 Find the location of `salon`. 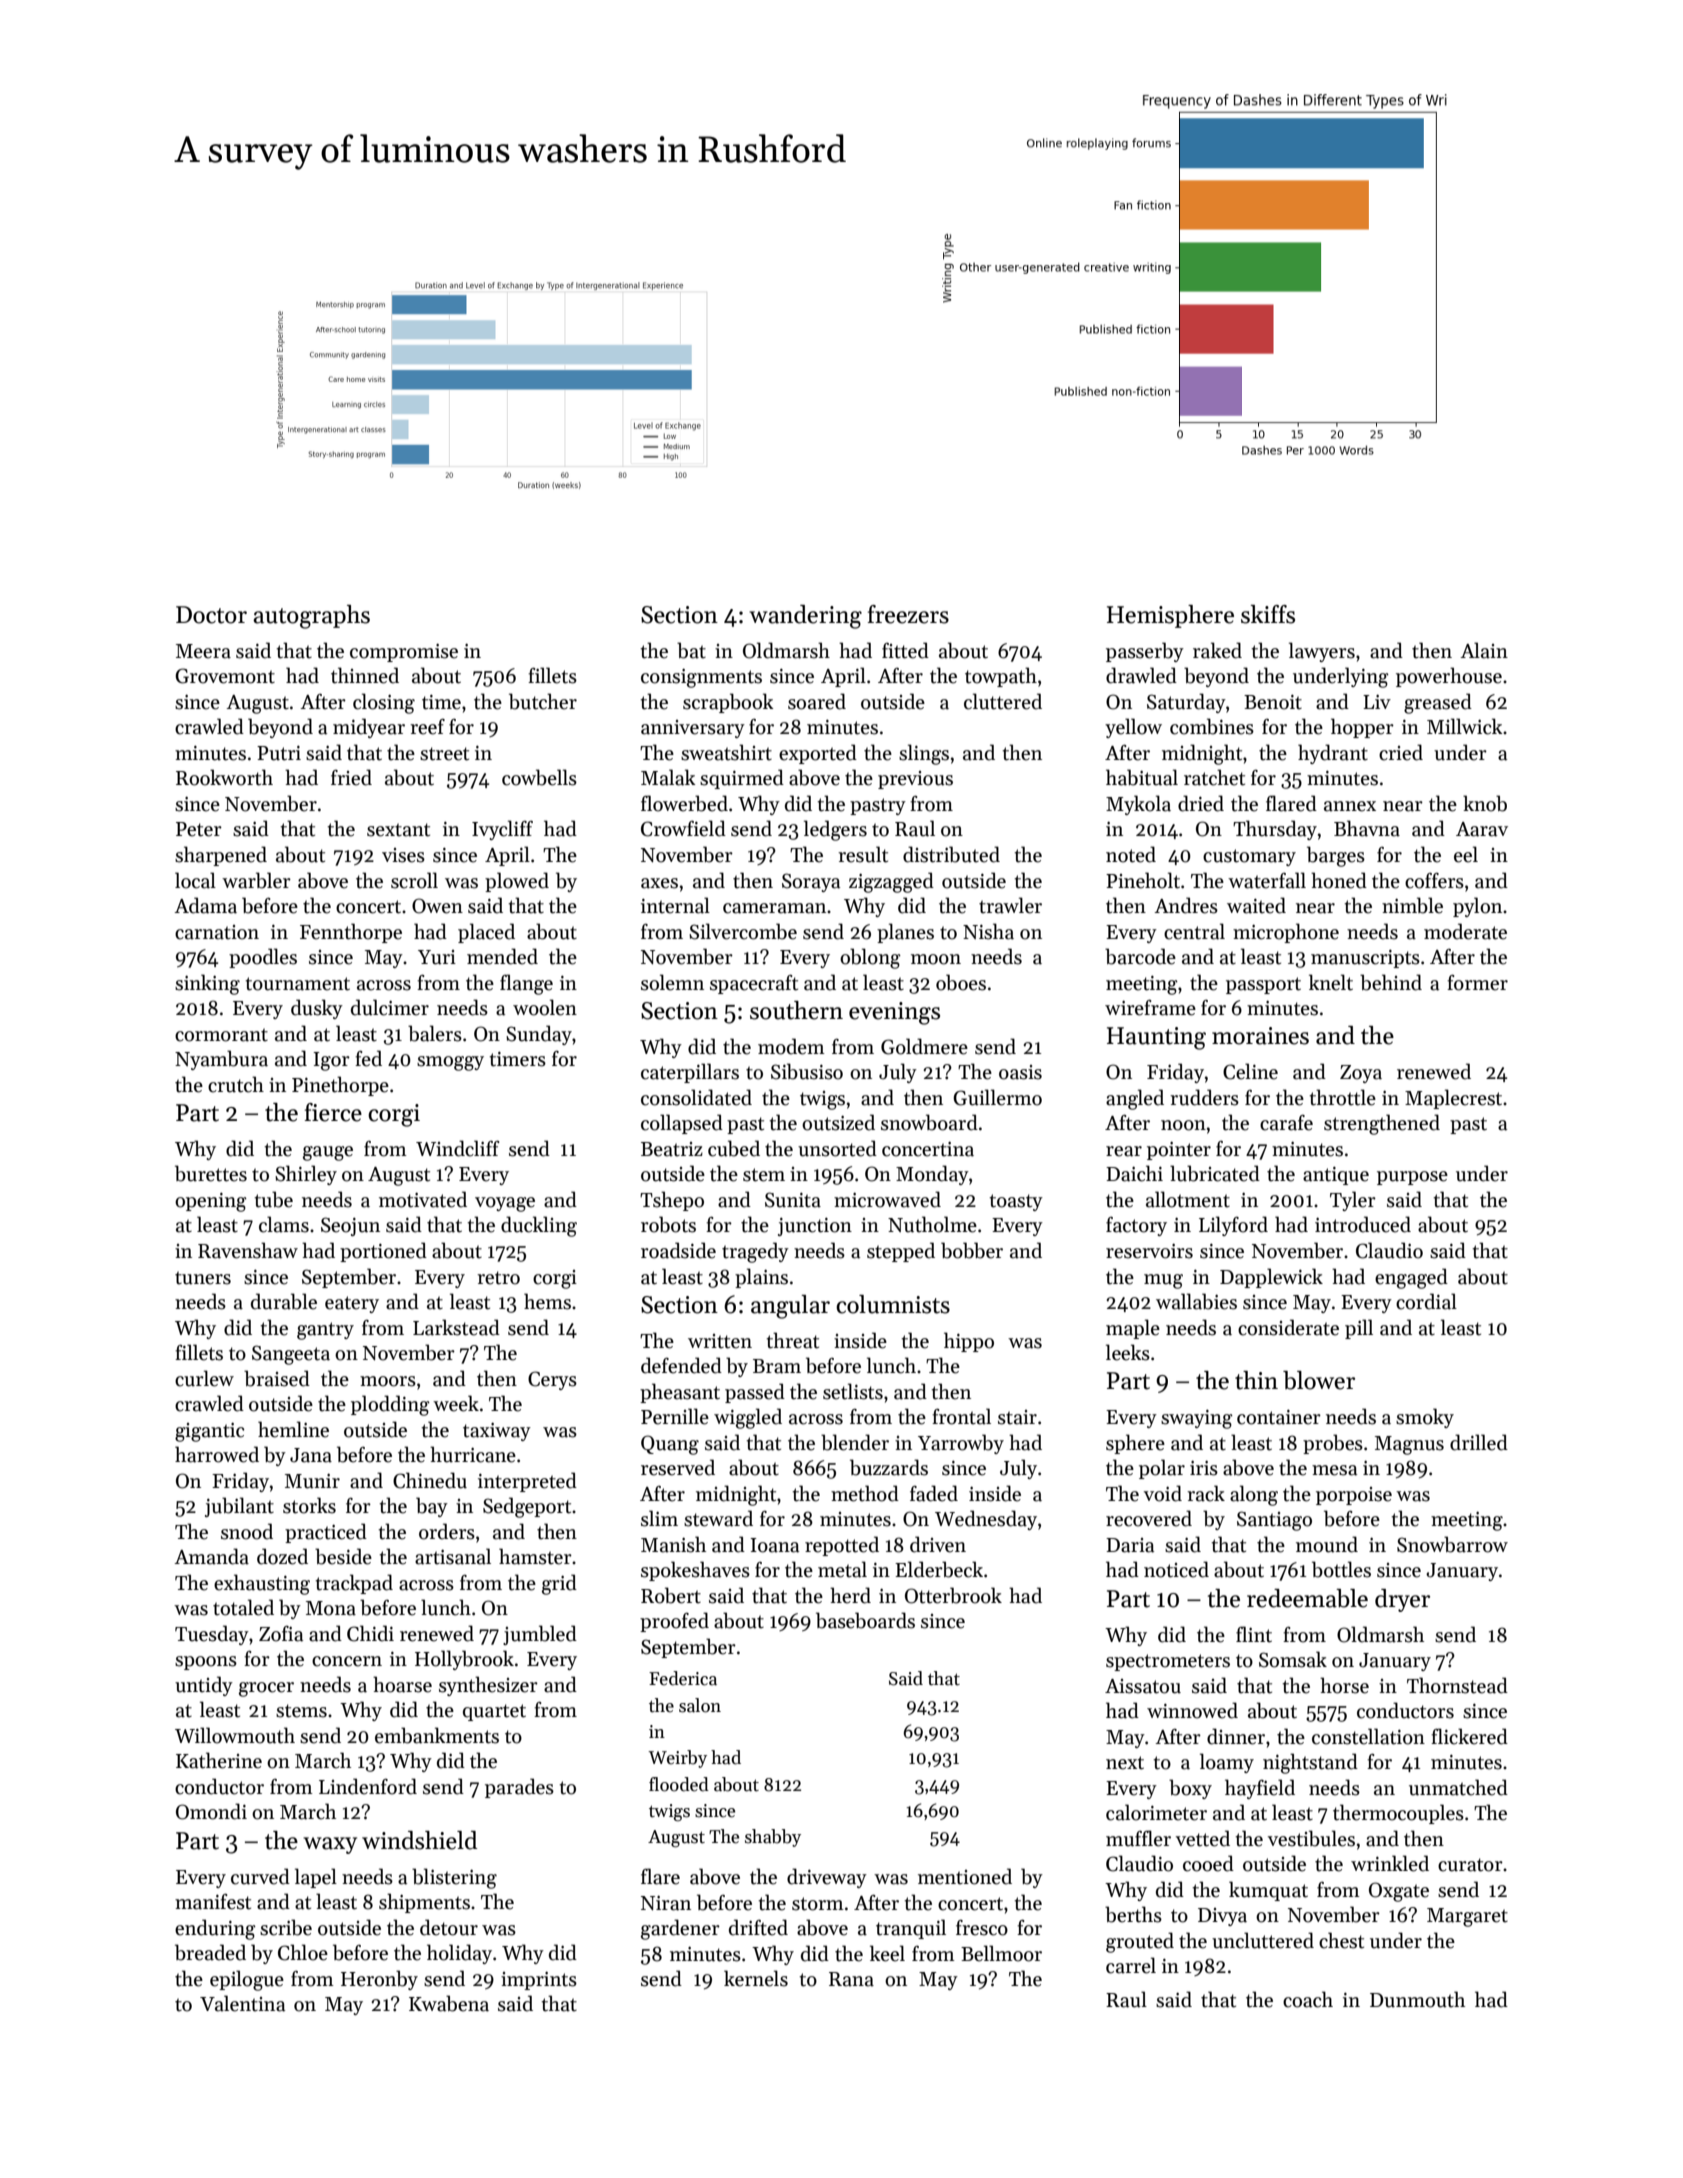

salon is located at coordinates (700, 1705).
